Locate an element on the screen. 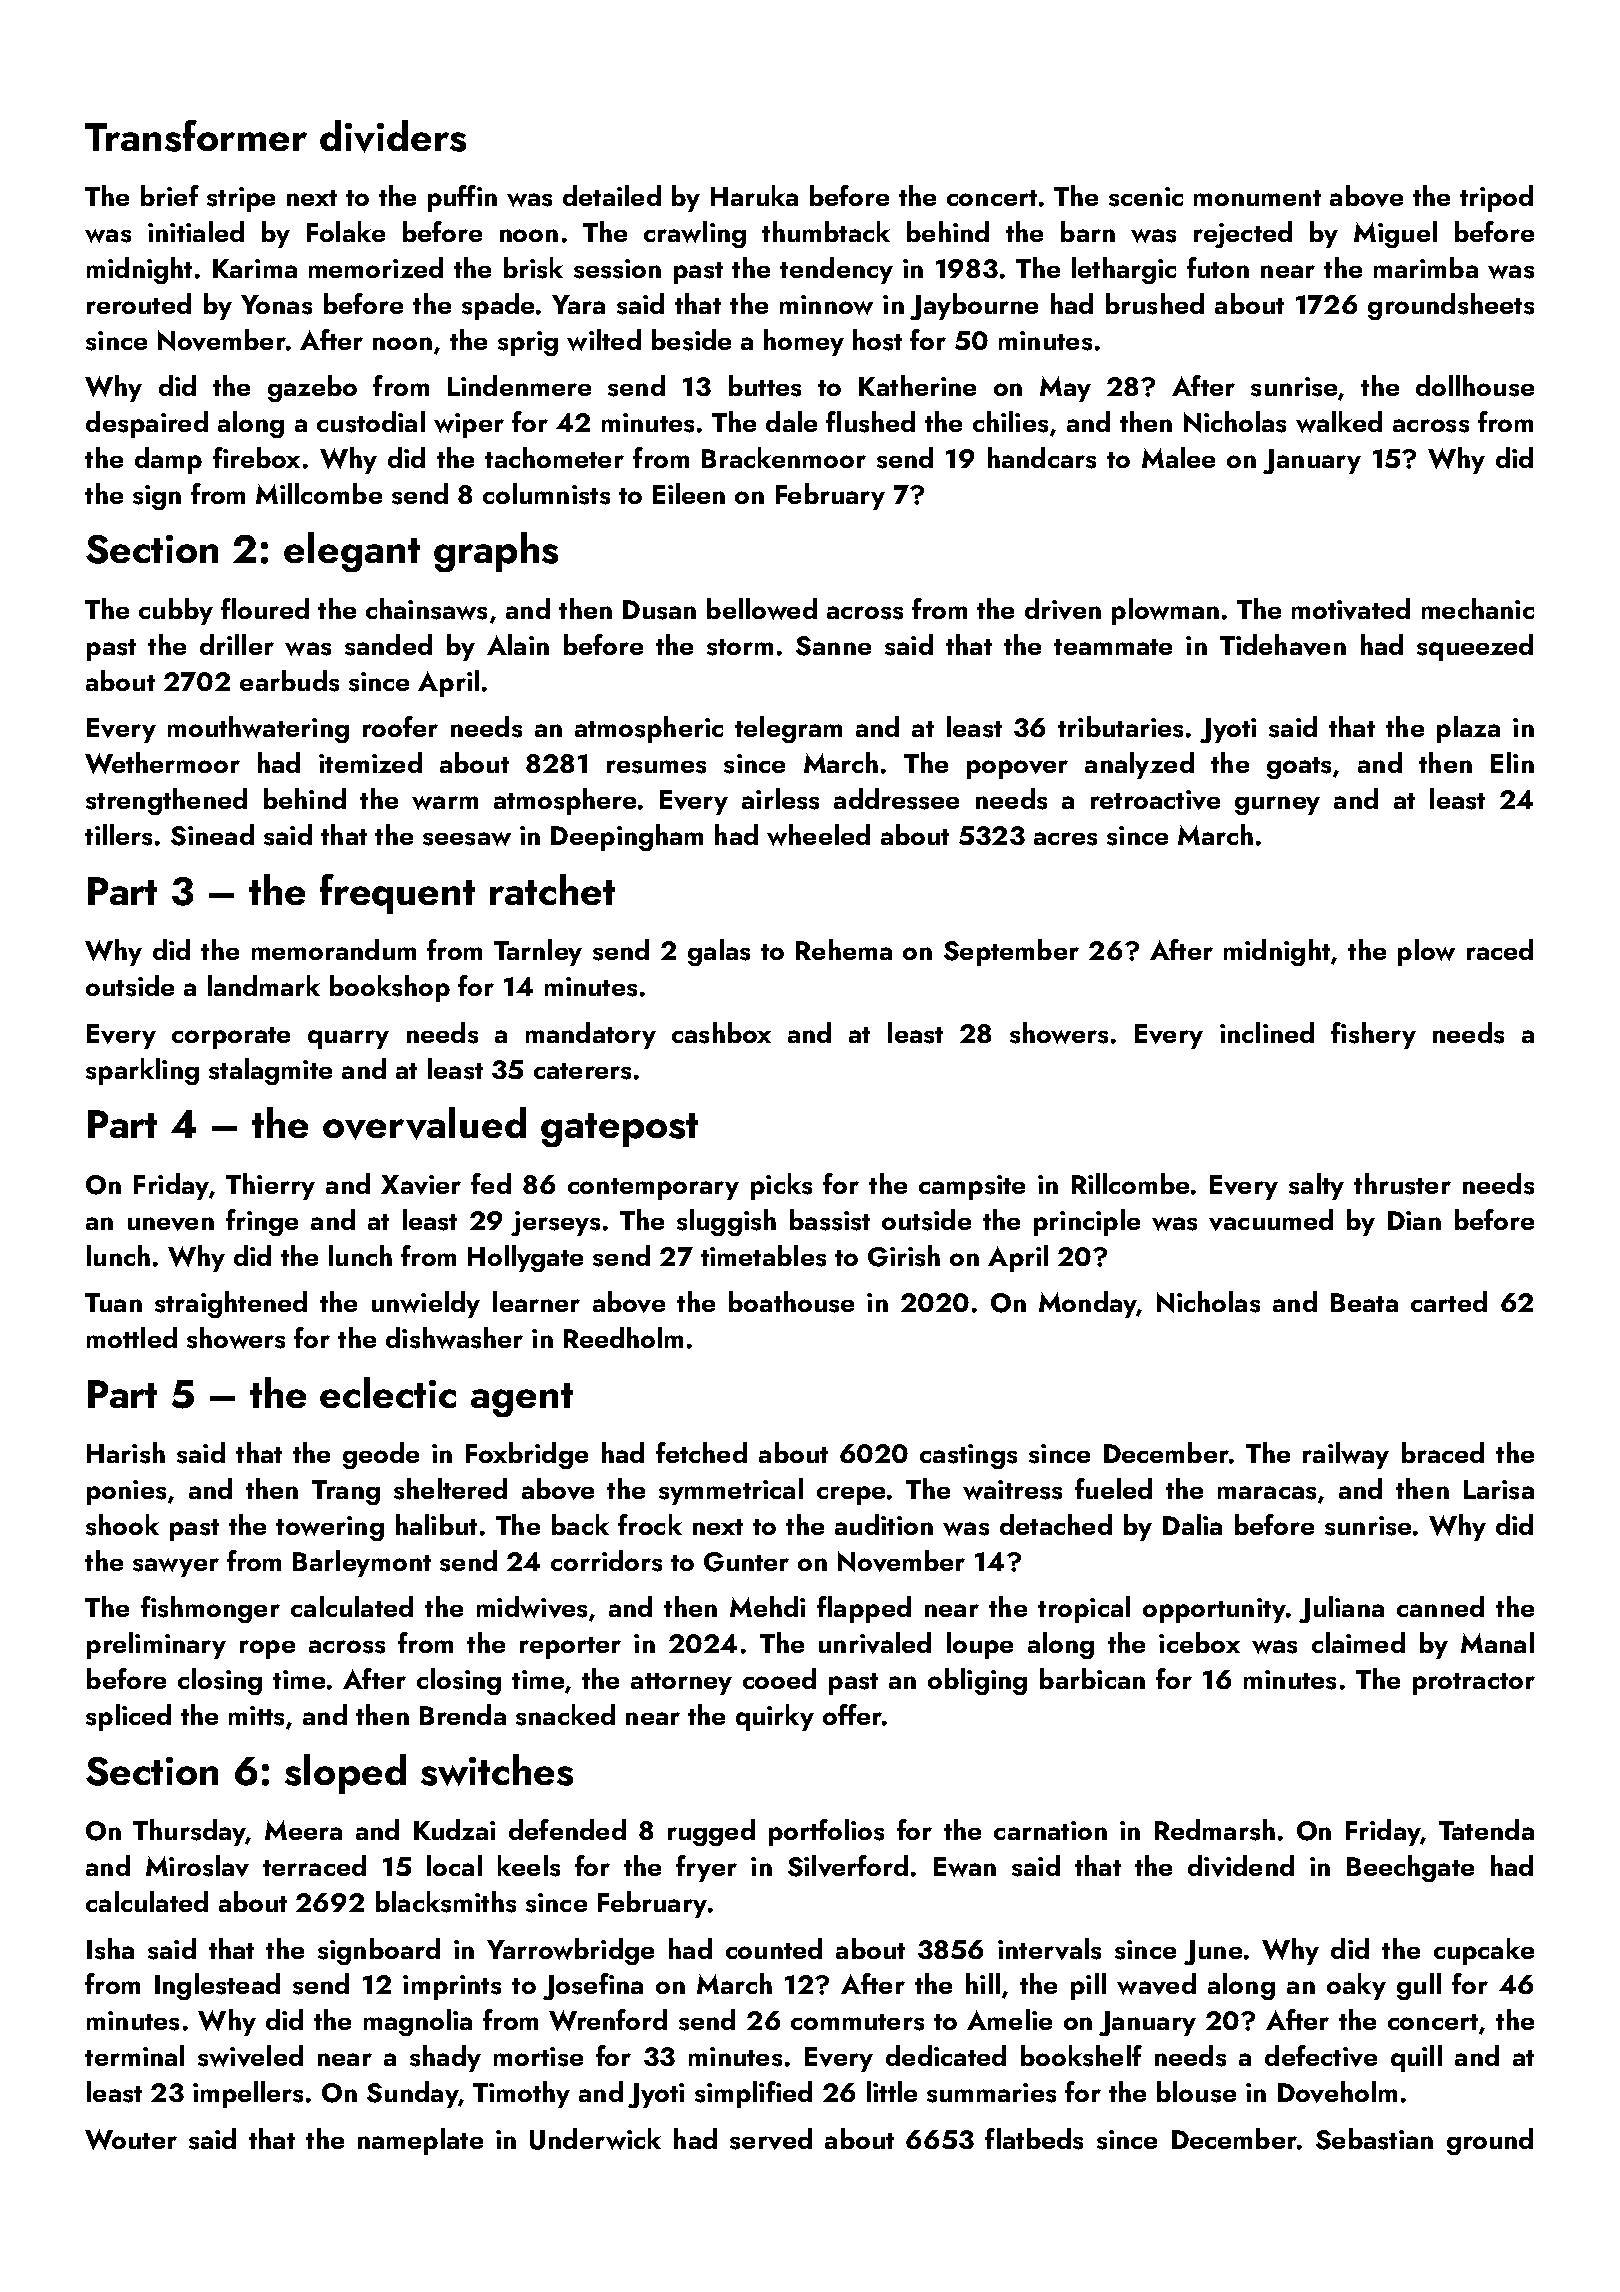  barn is located at coordinates (1088, 231).
